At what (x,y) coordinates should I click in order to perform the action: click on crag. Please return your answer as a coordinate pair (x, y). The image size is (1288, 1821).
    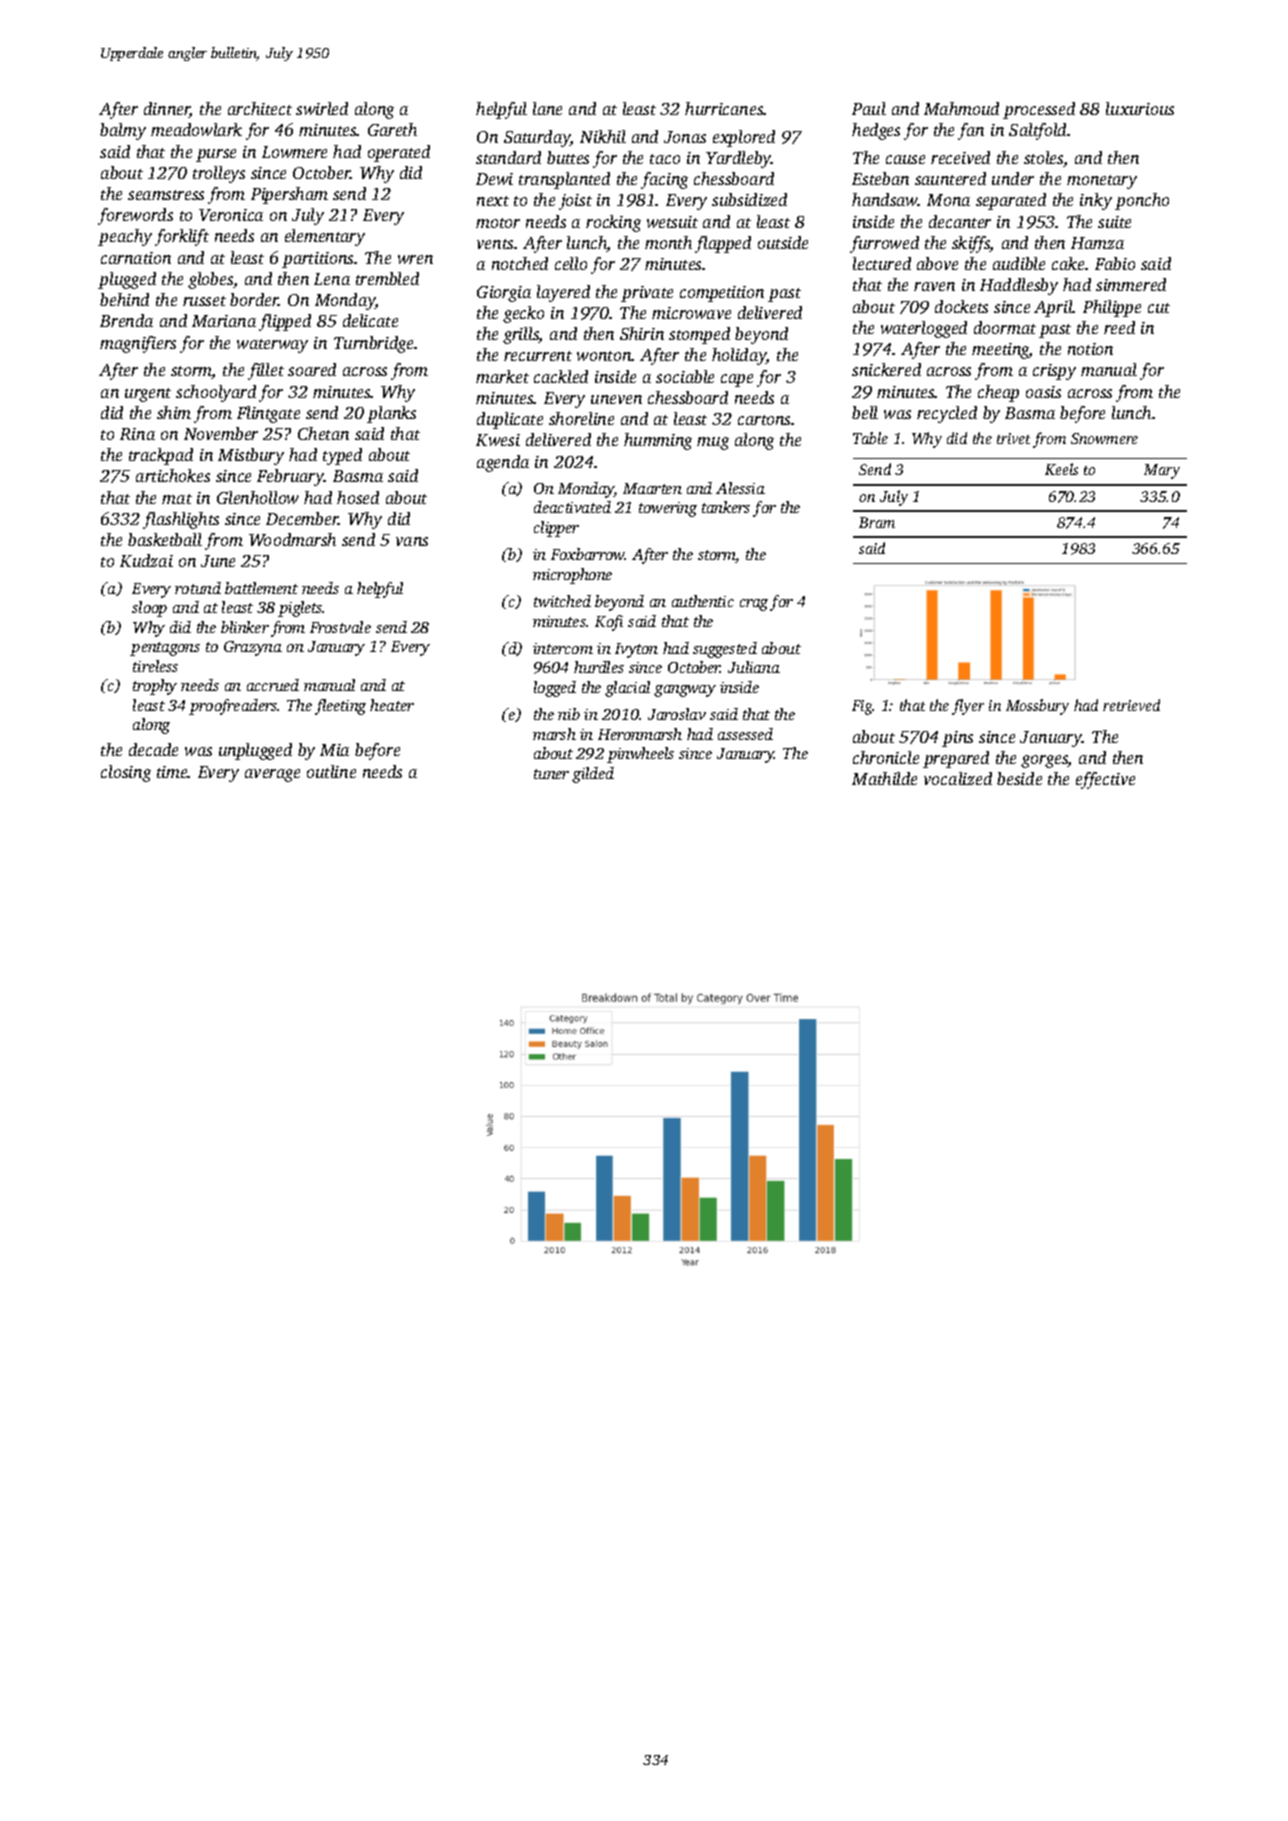
    Looking at the image, I should click on (754, 605).
